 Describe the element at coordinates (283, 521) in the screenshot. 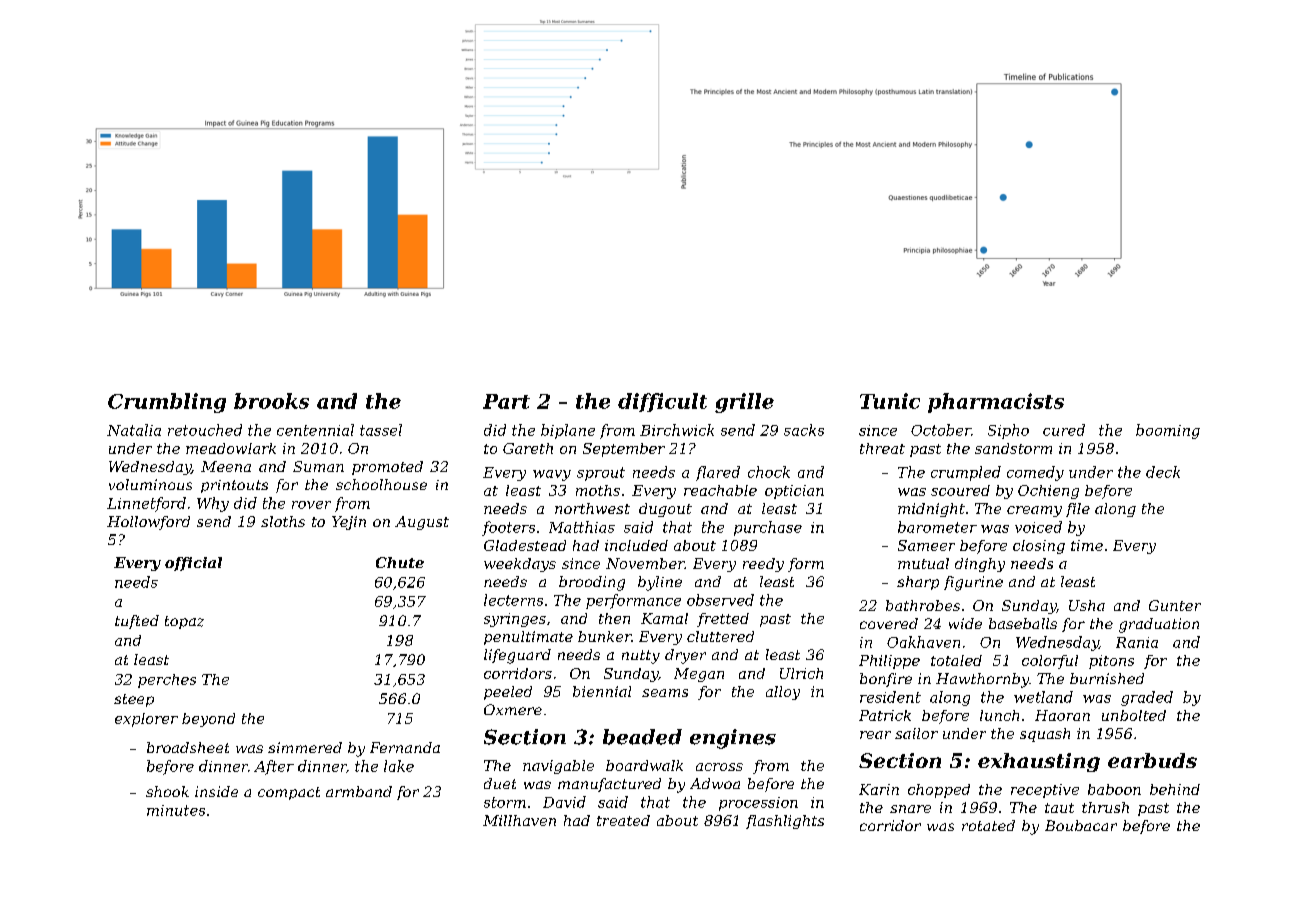

I see `sloths` at that location.
